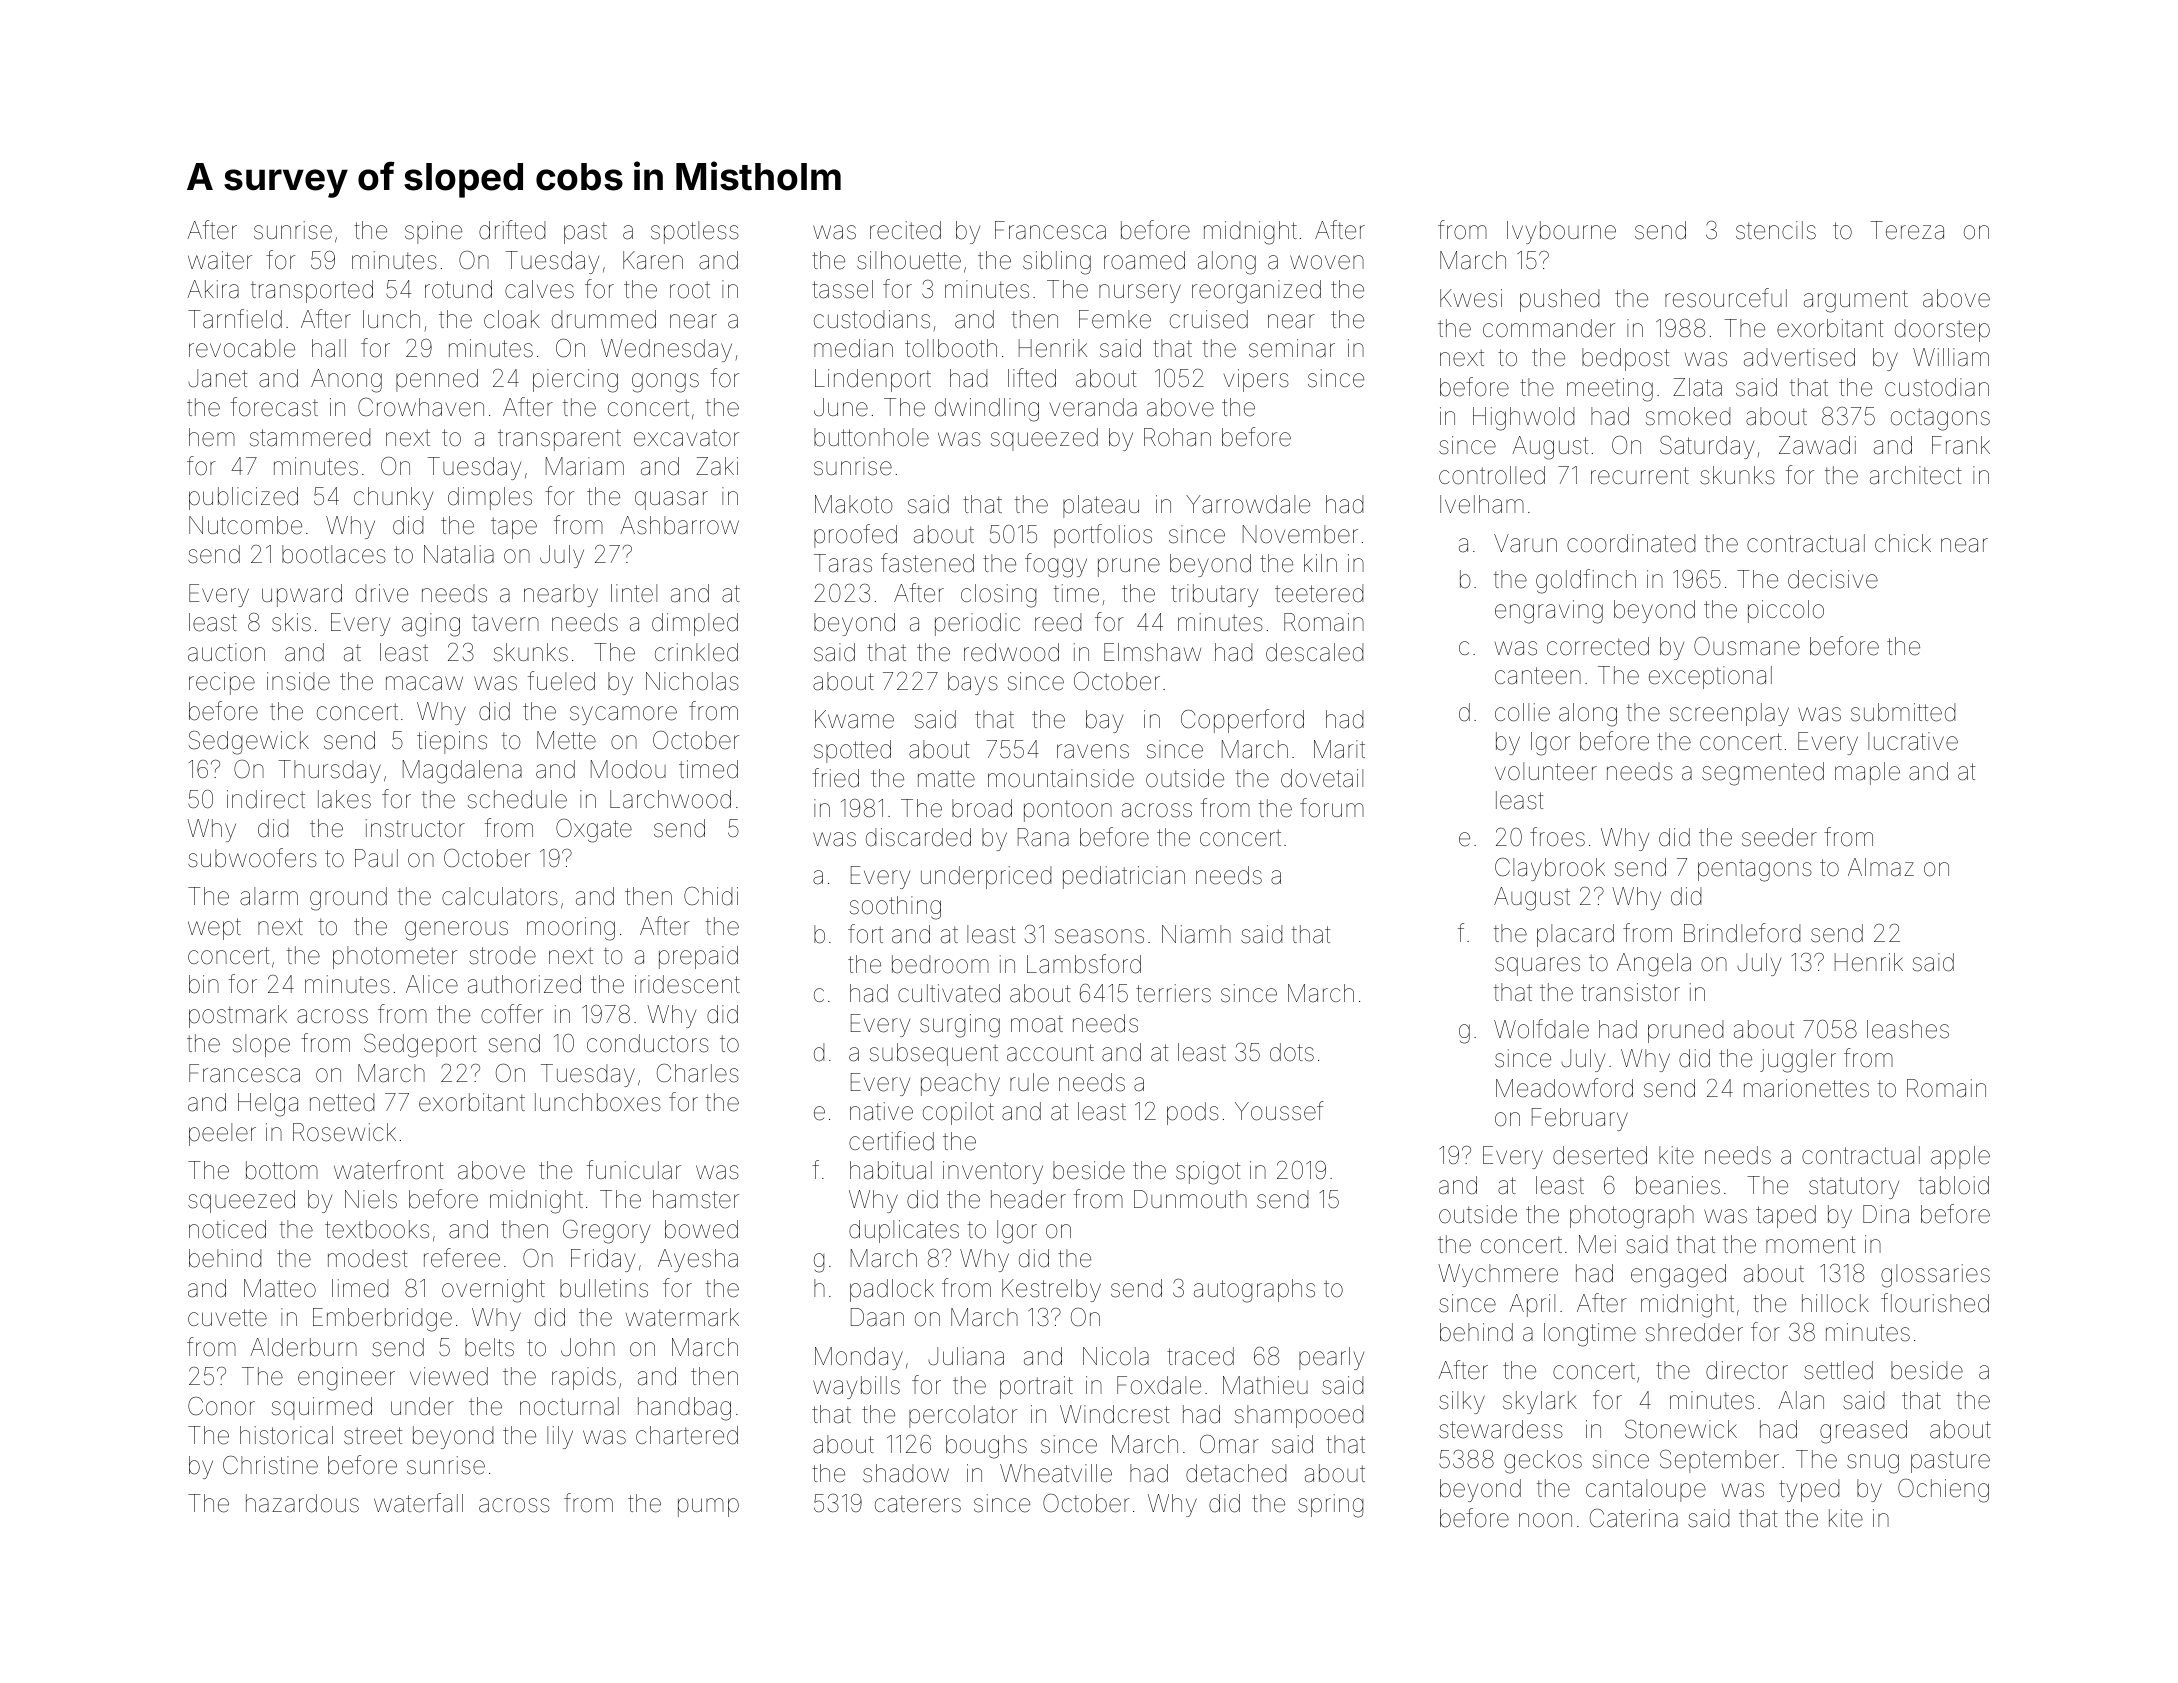 The image size is (2178, 1683). I want to click on discarded, so click(918, 837).
